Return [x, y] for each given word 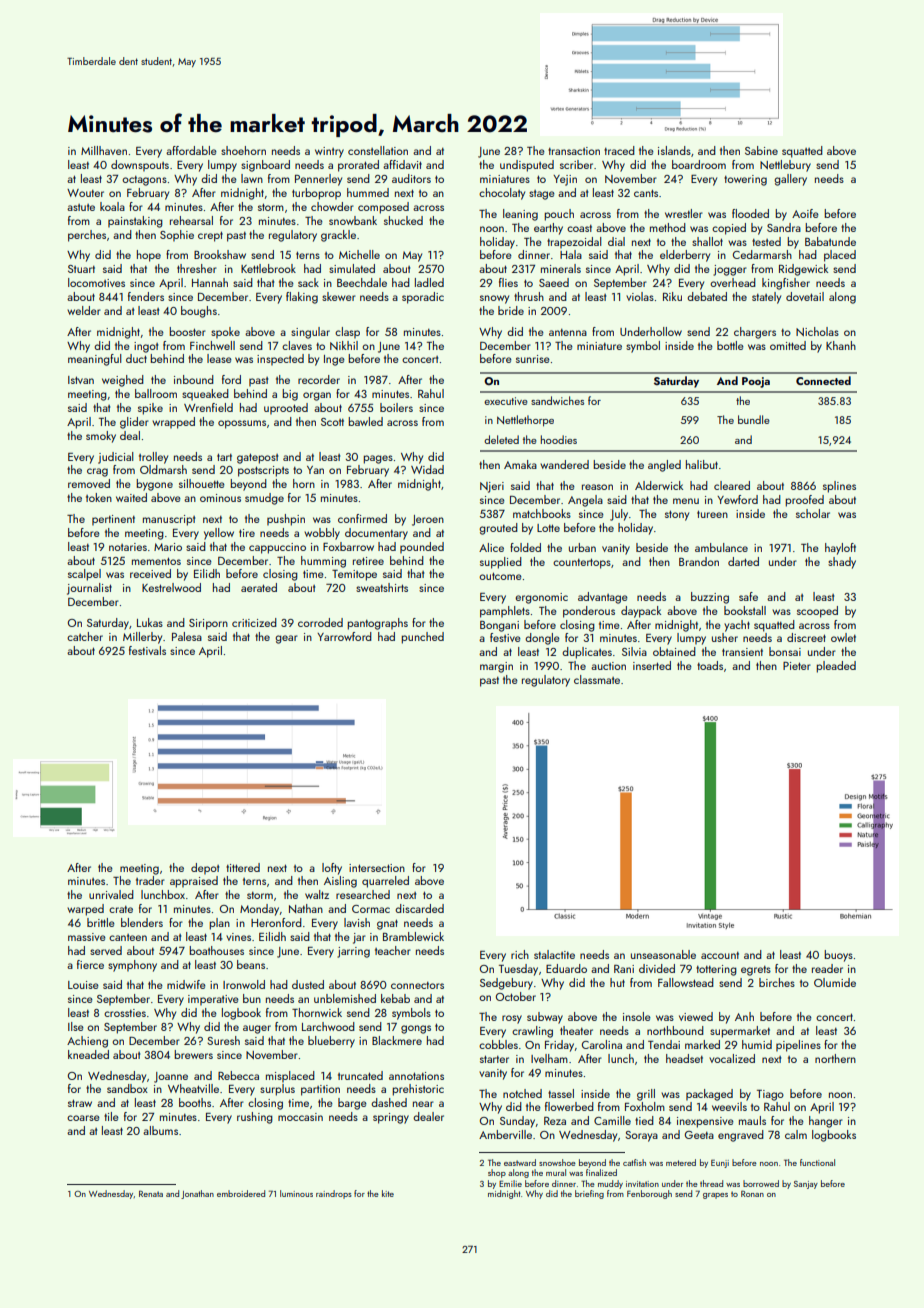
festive [505, 637]
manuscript [169, 520]
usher [725, 637]
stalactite [554, 954]
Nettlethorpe [525, 421]
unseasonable [663, 954]
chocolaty [502, 194]
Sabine [761, 150]
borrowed [761, 1183]
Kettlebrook [268, 268]
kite [388, 1193]
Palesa [187, 636]
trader [150, 880]
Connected [823, 380]
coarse [83, 1118]
